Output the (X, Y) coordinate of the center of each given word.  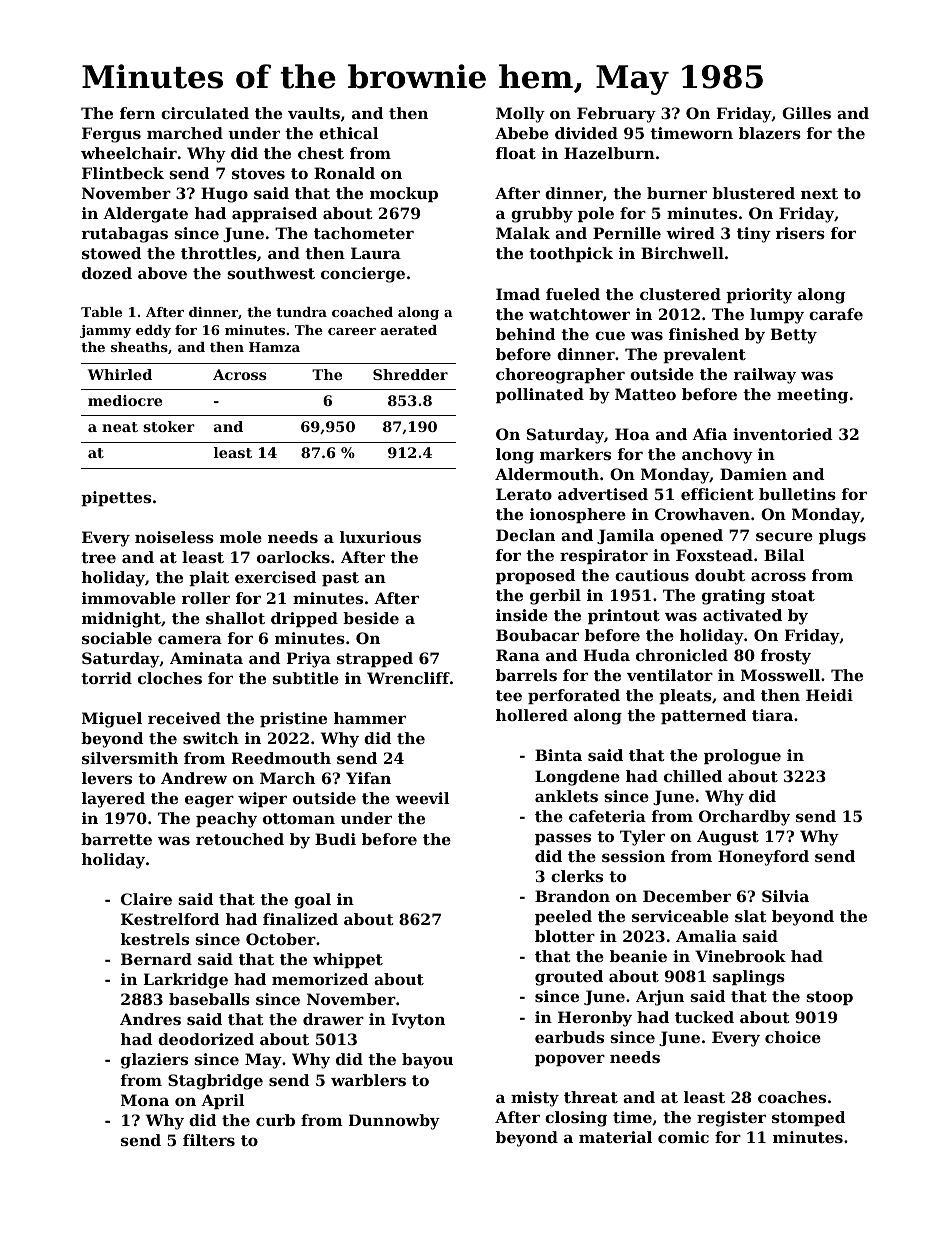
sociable (117, 638)
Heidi (829, 695)
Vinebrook (740, 956)
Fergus (111, 135)
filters (209, 1140)
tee (509, 695)
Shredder (410, 374)
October (281, 939)
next (819, 193)
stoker (169, 426)
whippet (348, 960)
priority (759, 296)
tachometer (364, 233)
